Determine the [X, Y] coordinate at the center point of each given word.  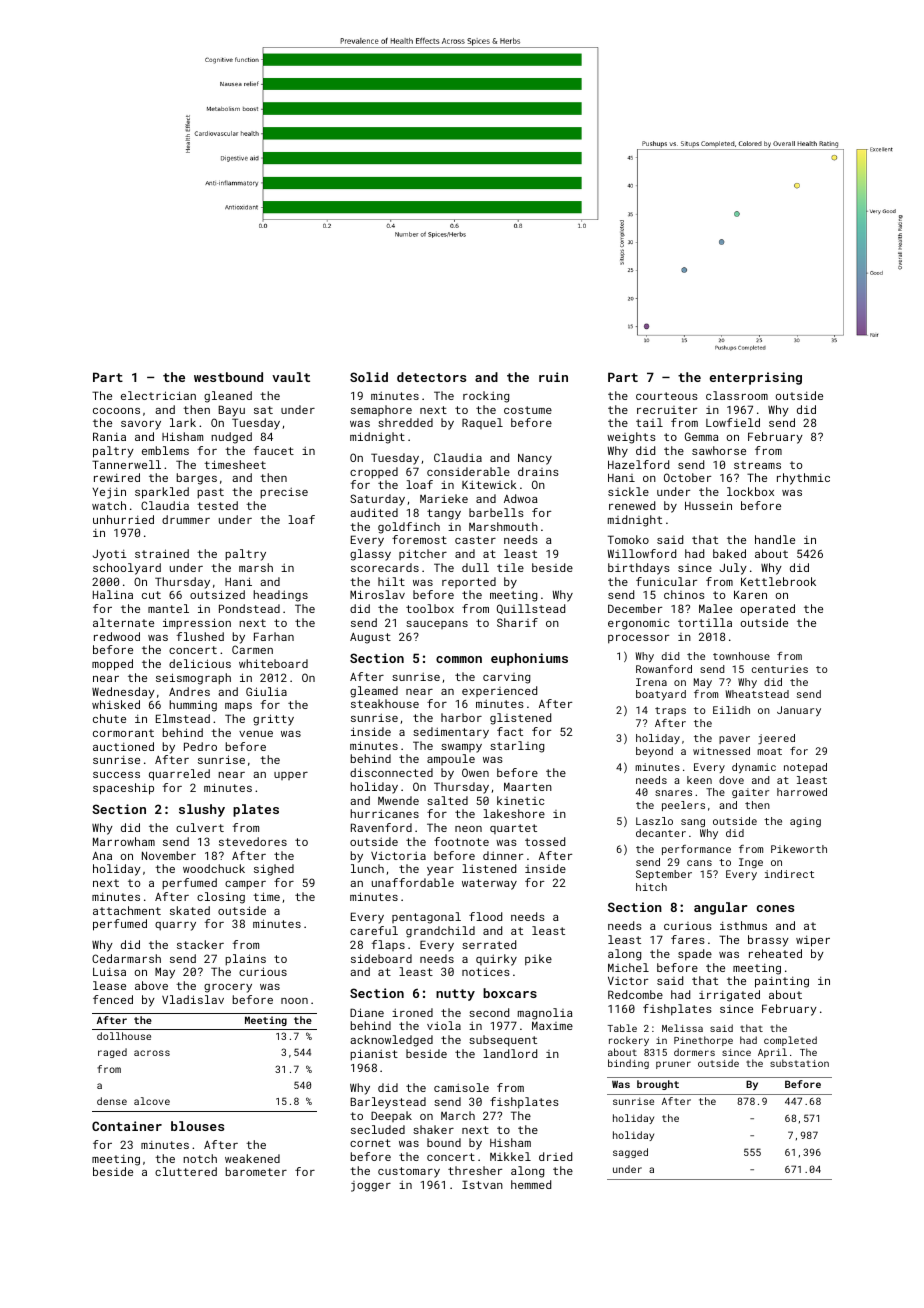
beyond [654, 752]
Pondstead [249, 608]
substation [799, 1063]
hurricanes [384, 813]
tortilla [705, 622]
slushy [202, 810]
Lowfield [733, 422]
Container [127, 1126]
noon [294, 1001]
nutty [455, 995]
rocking [486, 397]
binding [628, 1064]
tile [510, 567]
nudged [231, 438]
